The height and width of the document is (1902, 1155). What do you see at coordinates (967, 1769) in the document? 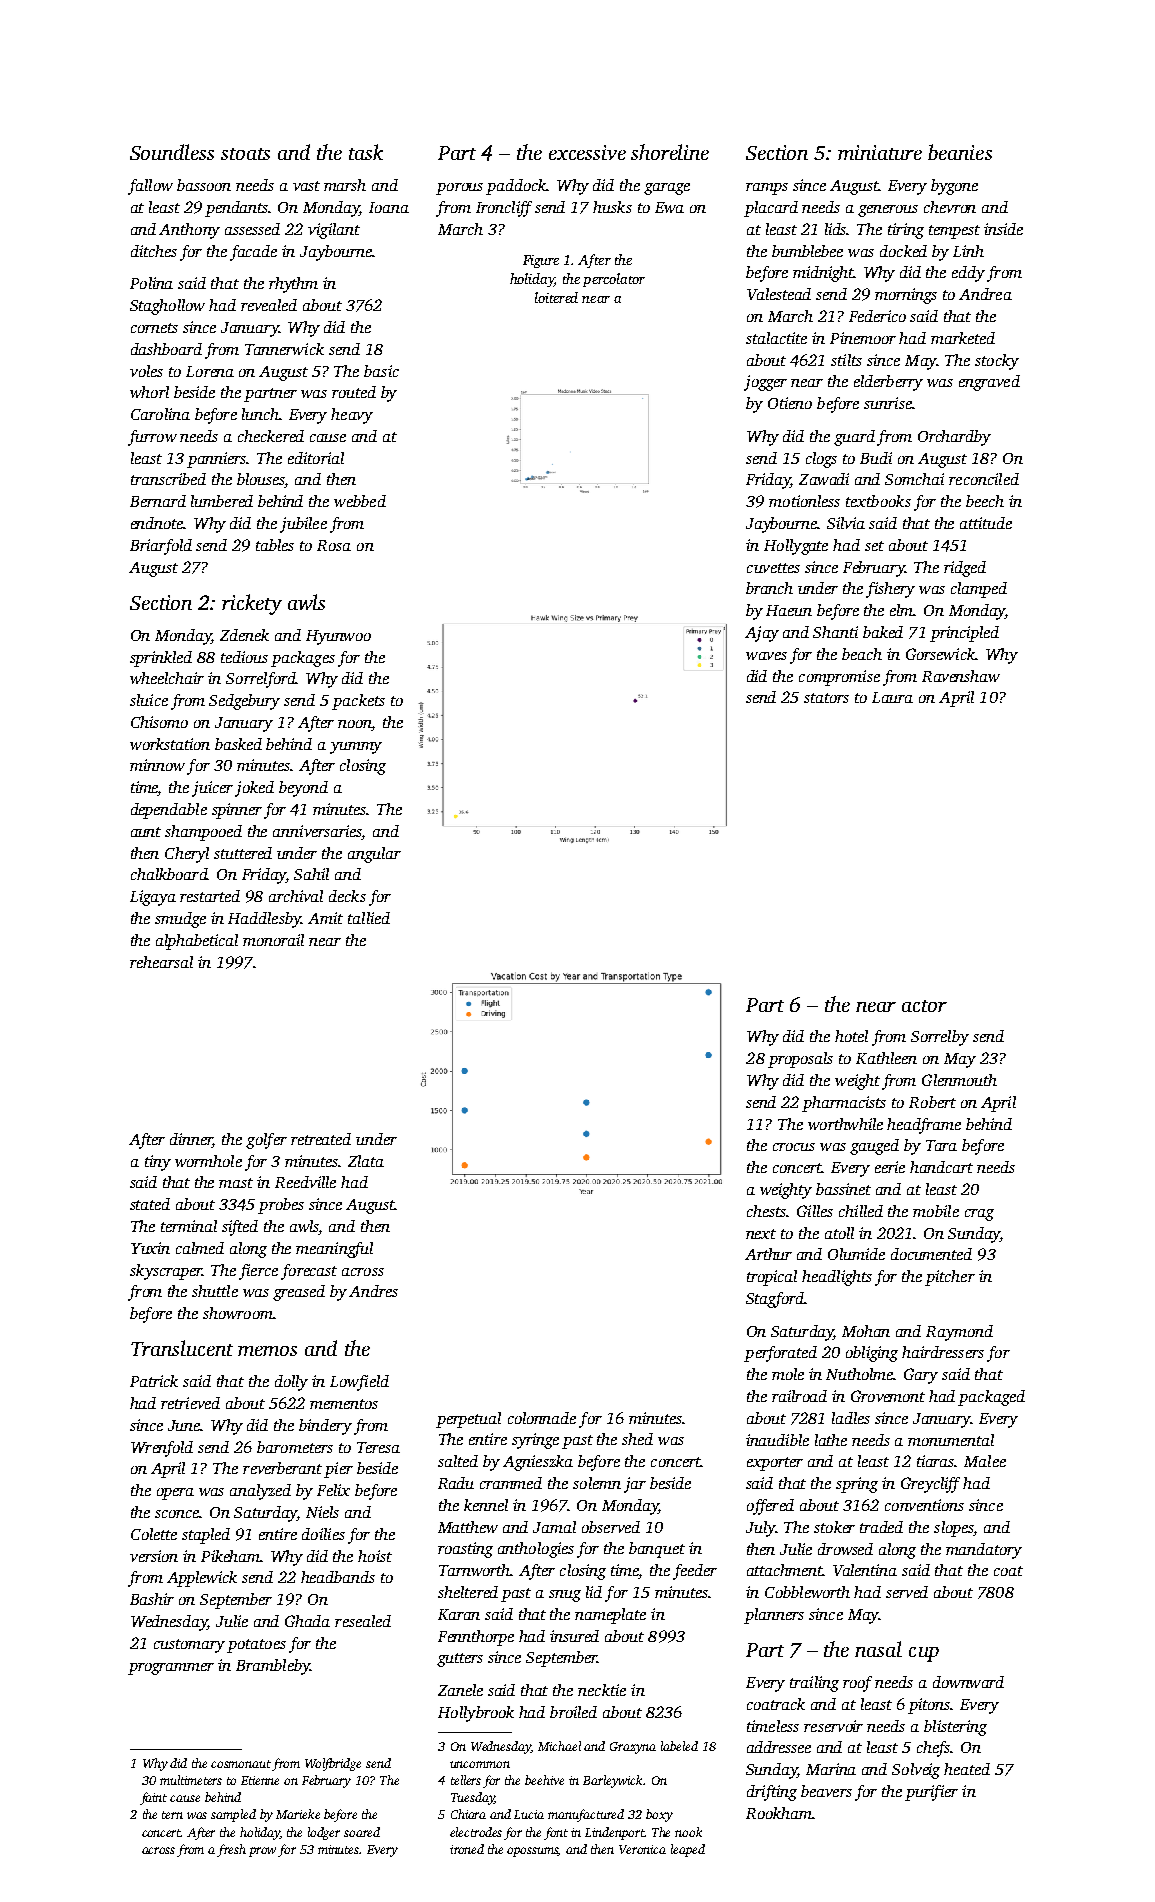
I see `heated` at bounding box center [967, 1769].
